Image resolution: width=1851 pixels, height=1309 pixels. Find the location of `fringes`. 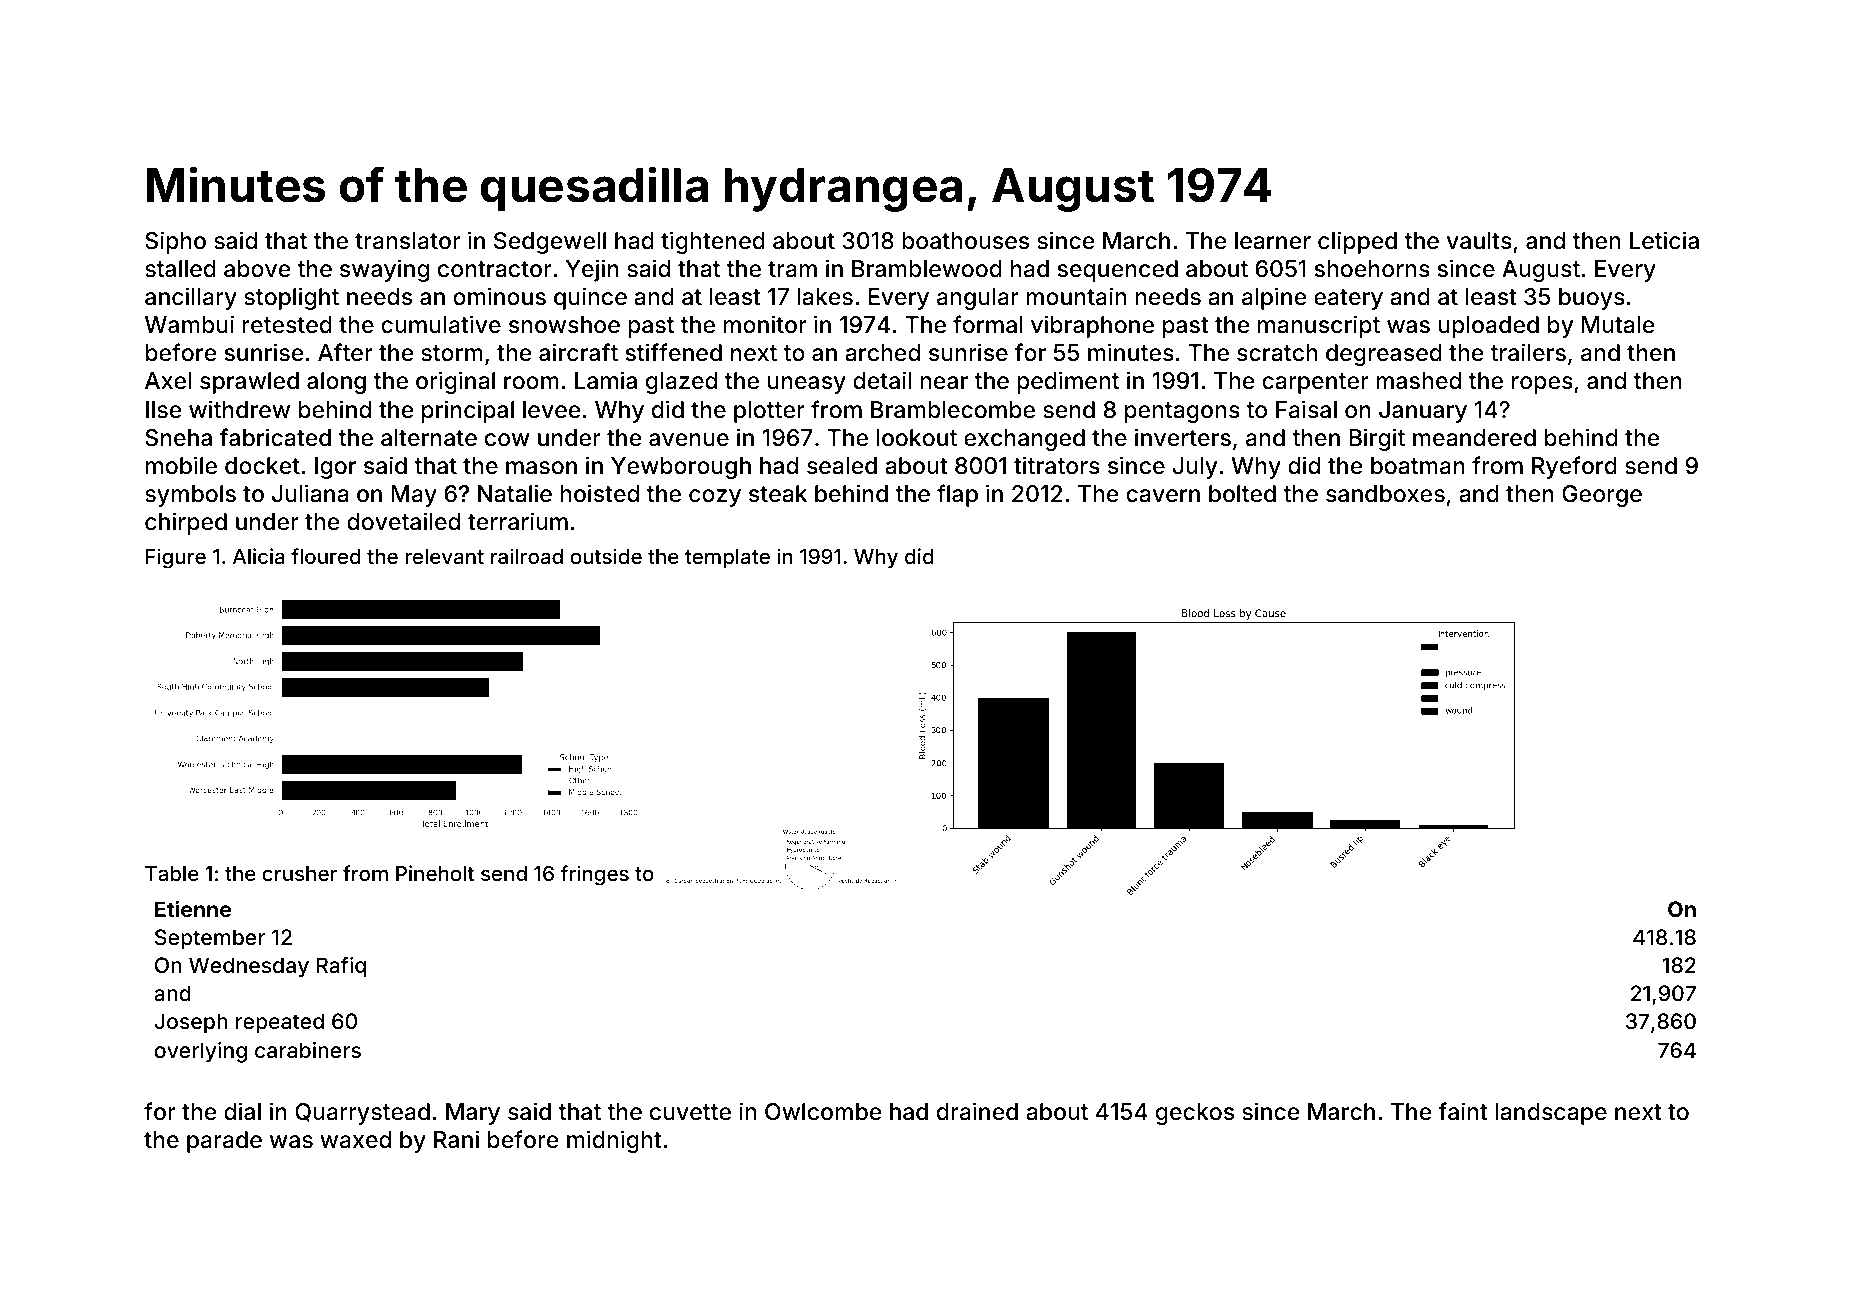

fringes is located at coordinates (594, 875).
